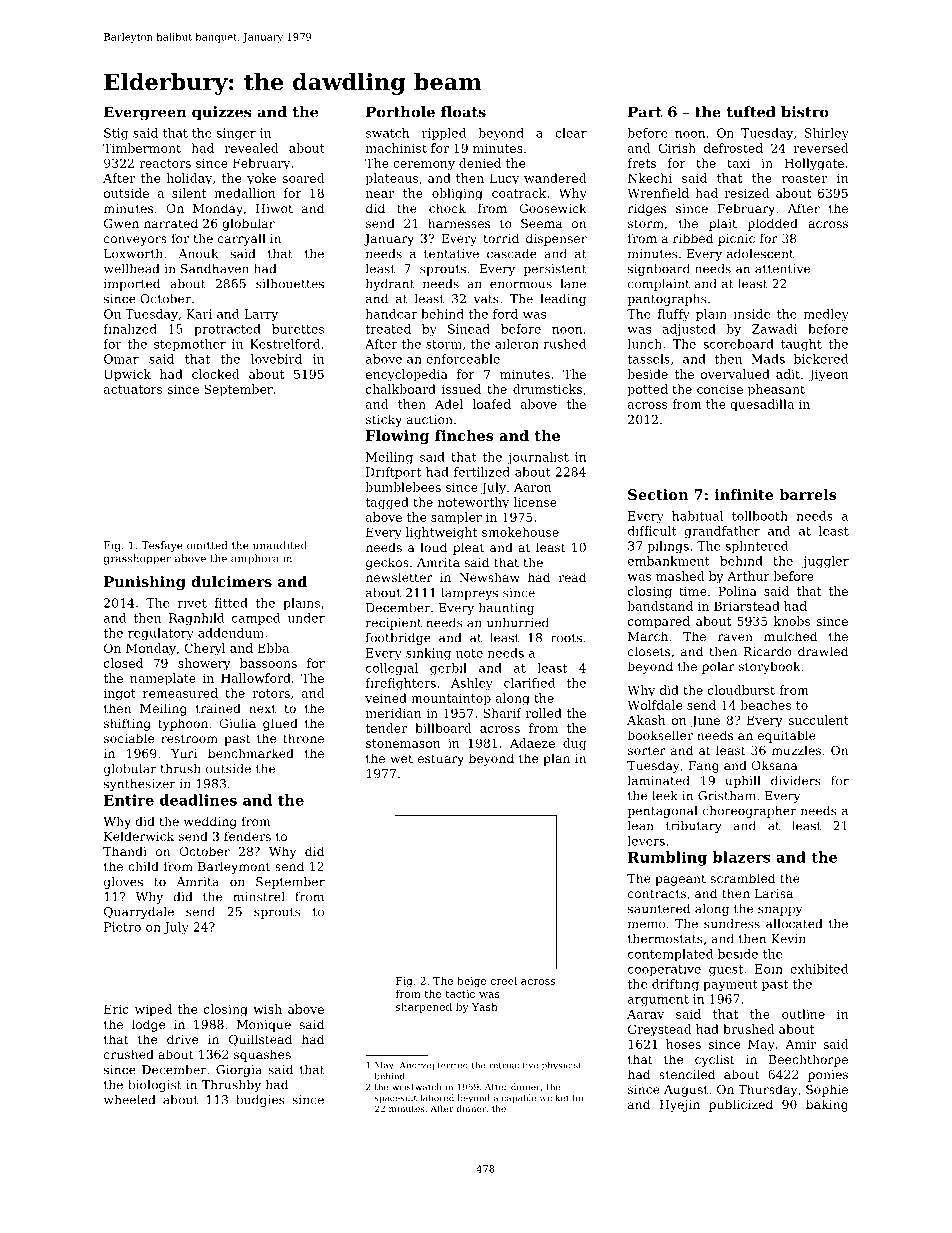 The image size is (952, 1233). Describe the element at coordinates (222, 113) in the screenshot. I see `quizzes` at that location.
